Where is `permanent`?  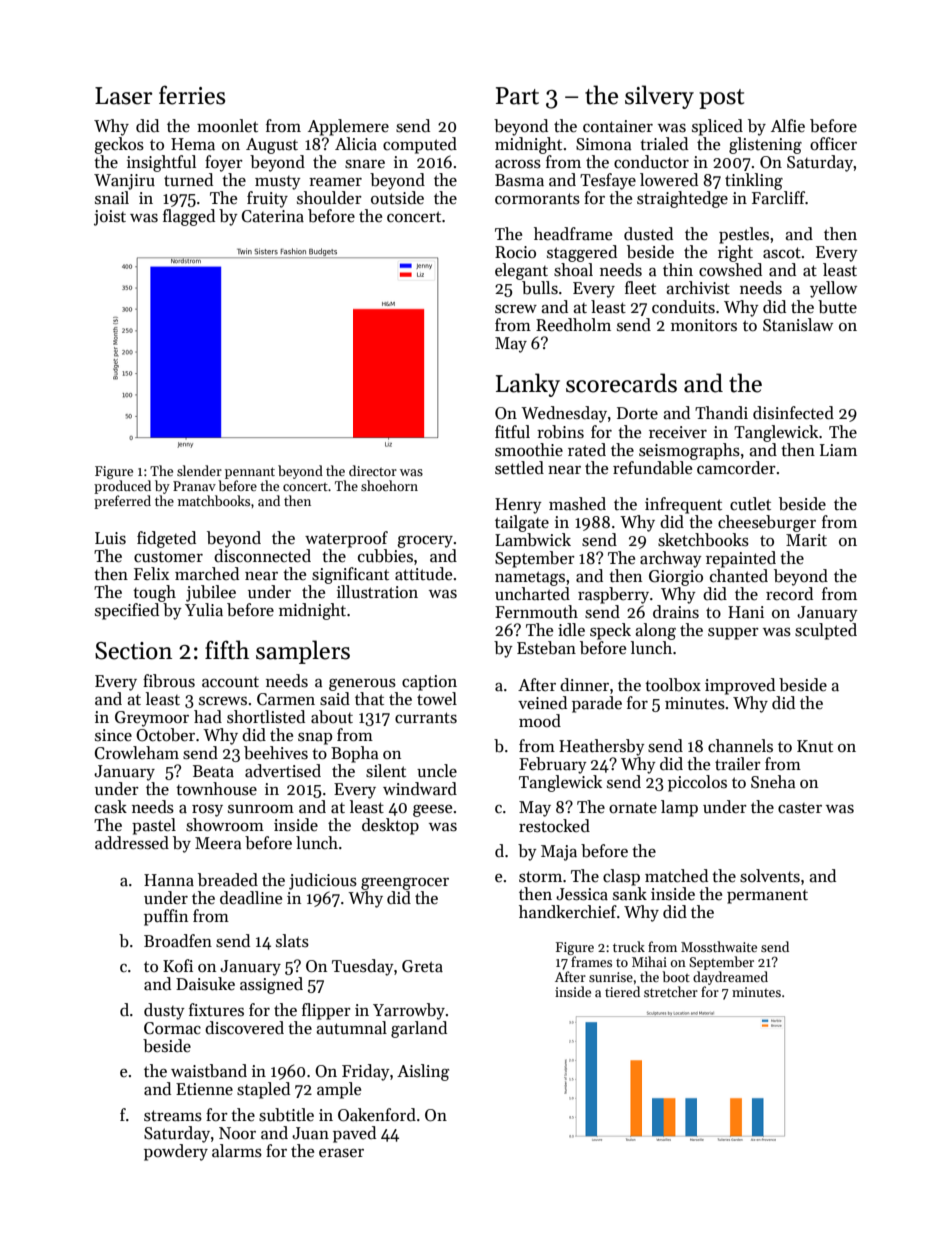
permanent is located at coordinates (767, 897).
